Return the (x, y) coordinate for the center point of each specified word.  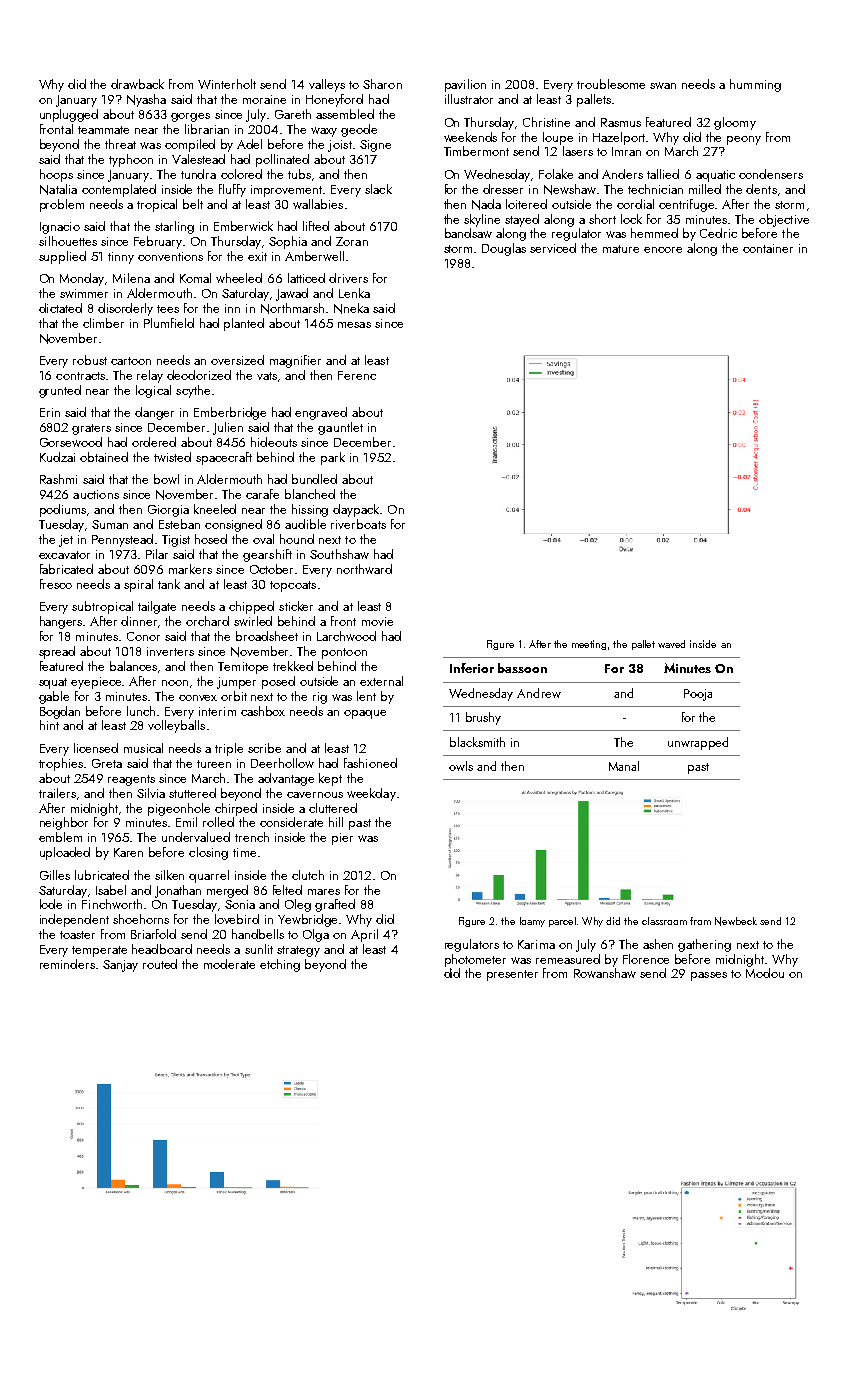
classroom (664, 921)
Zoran (352, 241)
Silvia (151, 793)
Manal (624, 766)
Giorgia (168, 511)
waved (671, 644)
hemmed (654, 233)
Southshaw (339, 554)
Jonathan (178, 891)
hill (336, 822)
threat (120, 144)
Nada (486, 204)
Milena (131, 278)
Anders (622, 174)
